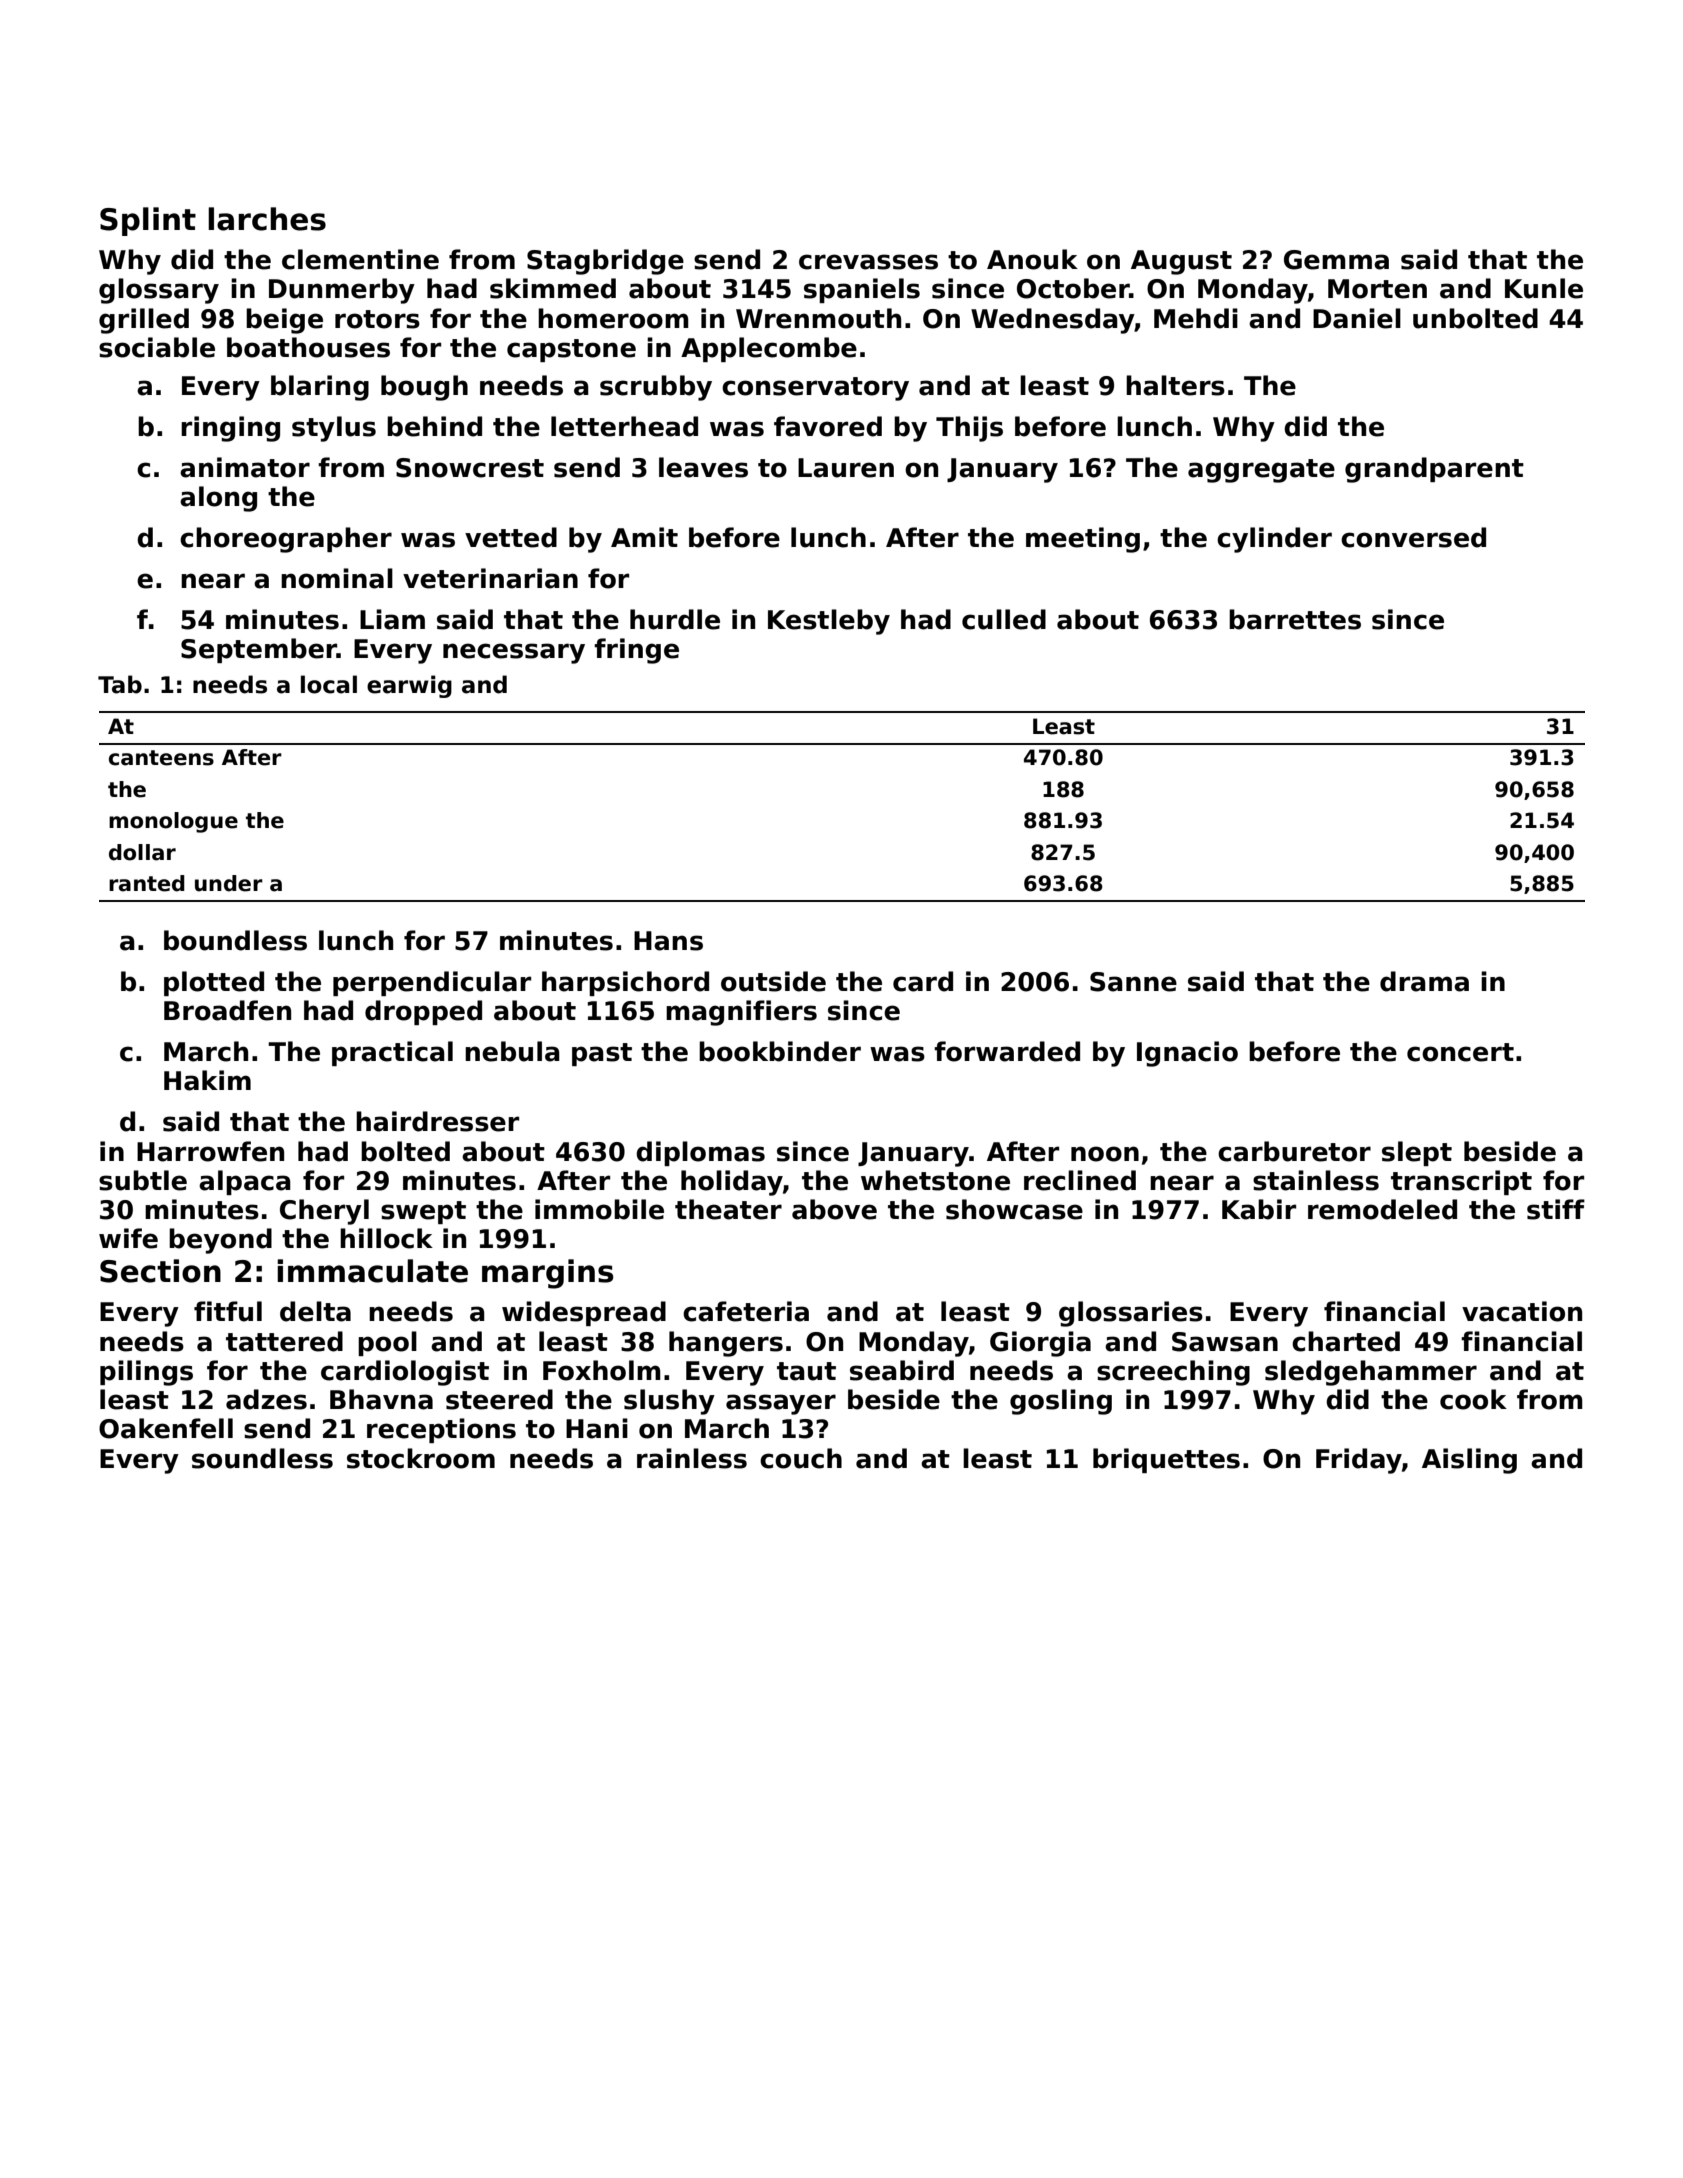  Describe the element at coordinates (1295, 619) in the document. I see `barrettes` at that location.
